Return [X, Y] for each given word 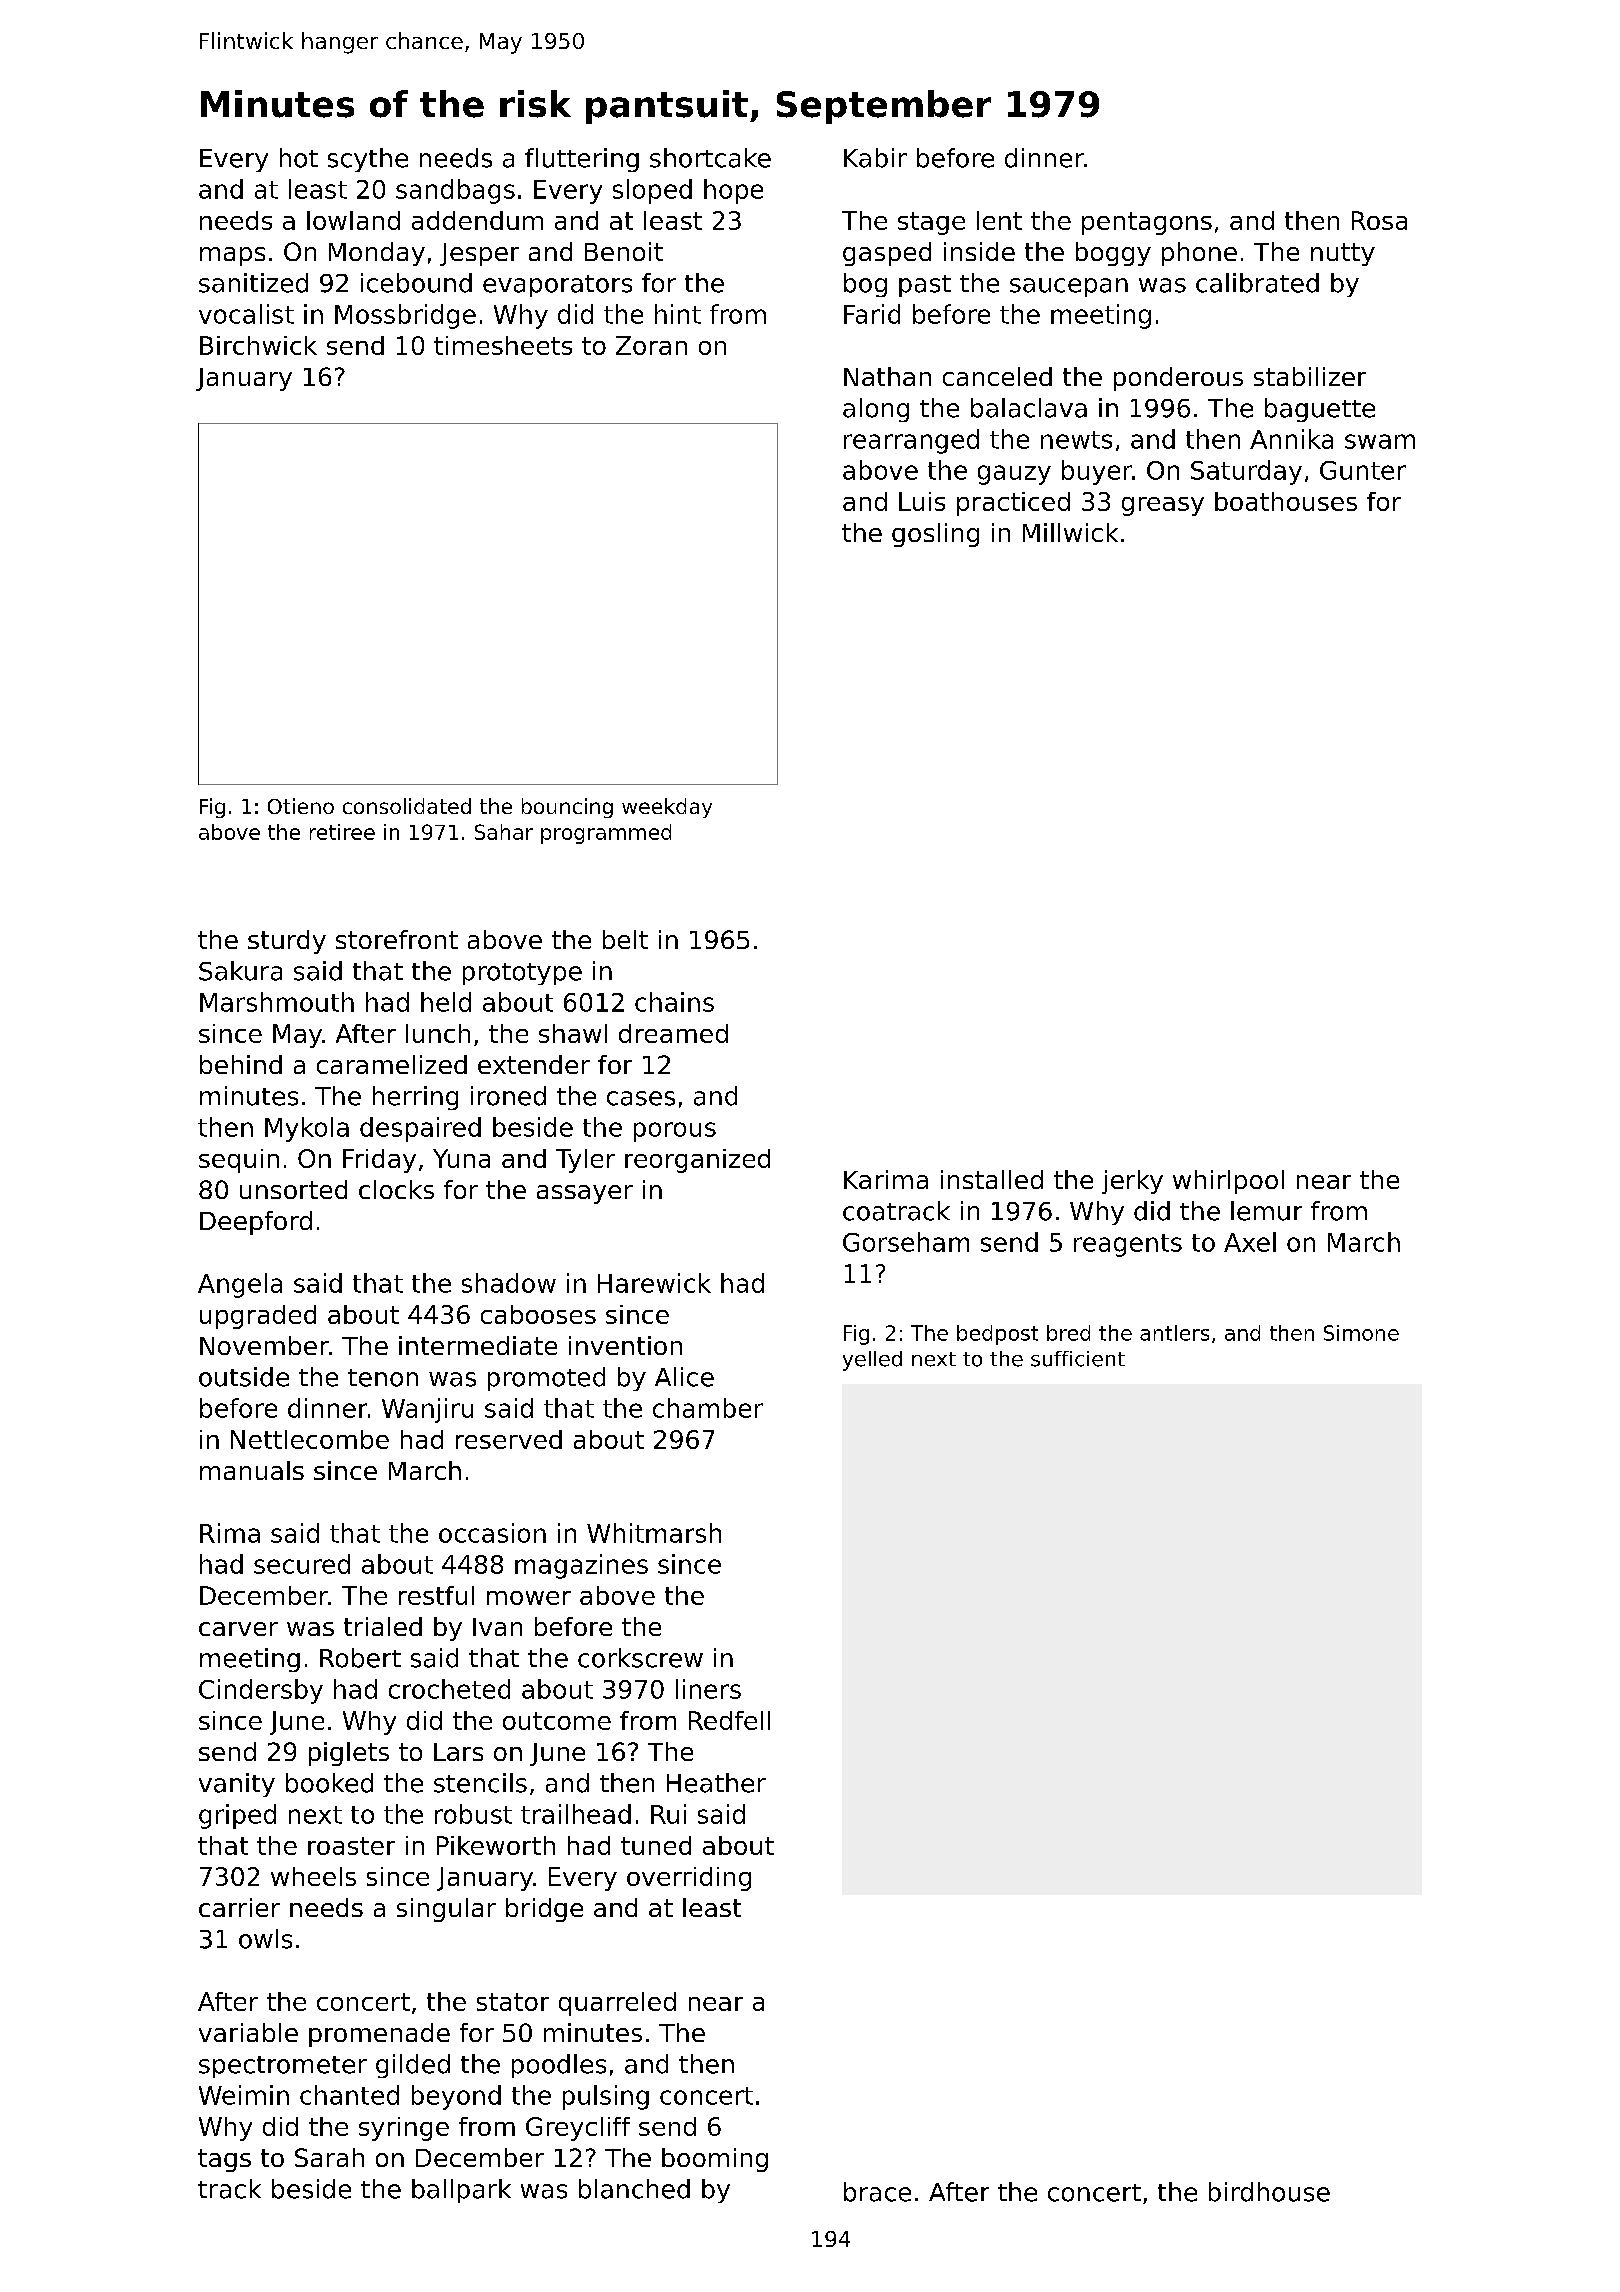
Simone [1361, 1333]
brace [877, 2192]
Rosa [1379, 220]
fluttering [582, 160]
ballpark [461, 2191]
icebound [416, 283]
